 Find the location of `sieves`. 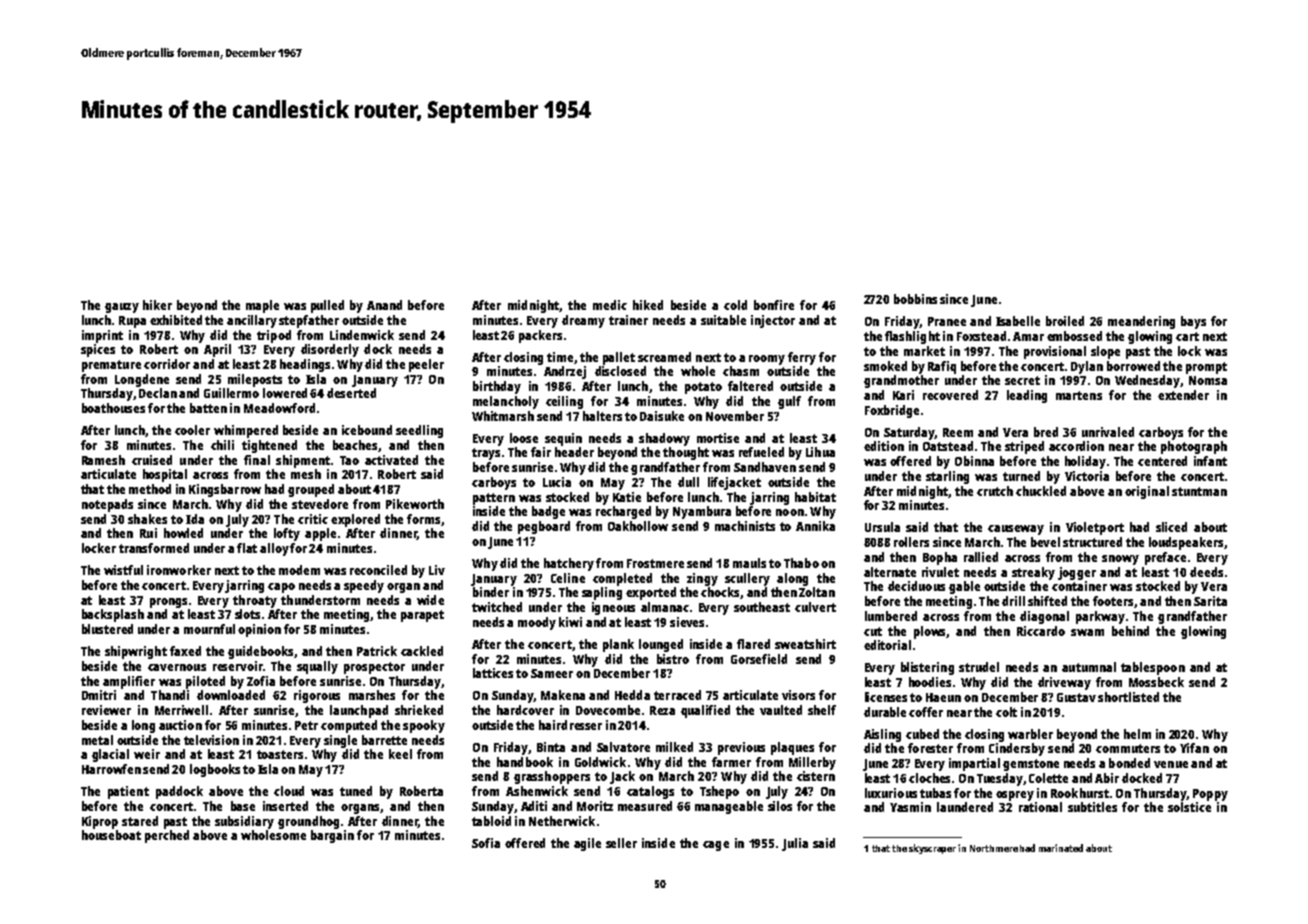

sieves is located at coordinates (687, 622).
